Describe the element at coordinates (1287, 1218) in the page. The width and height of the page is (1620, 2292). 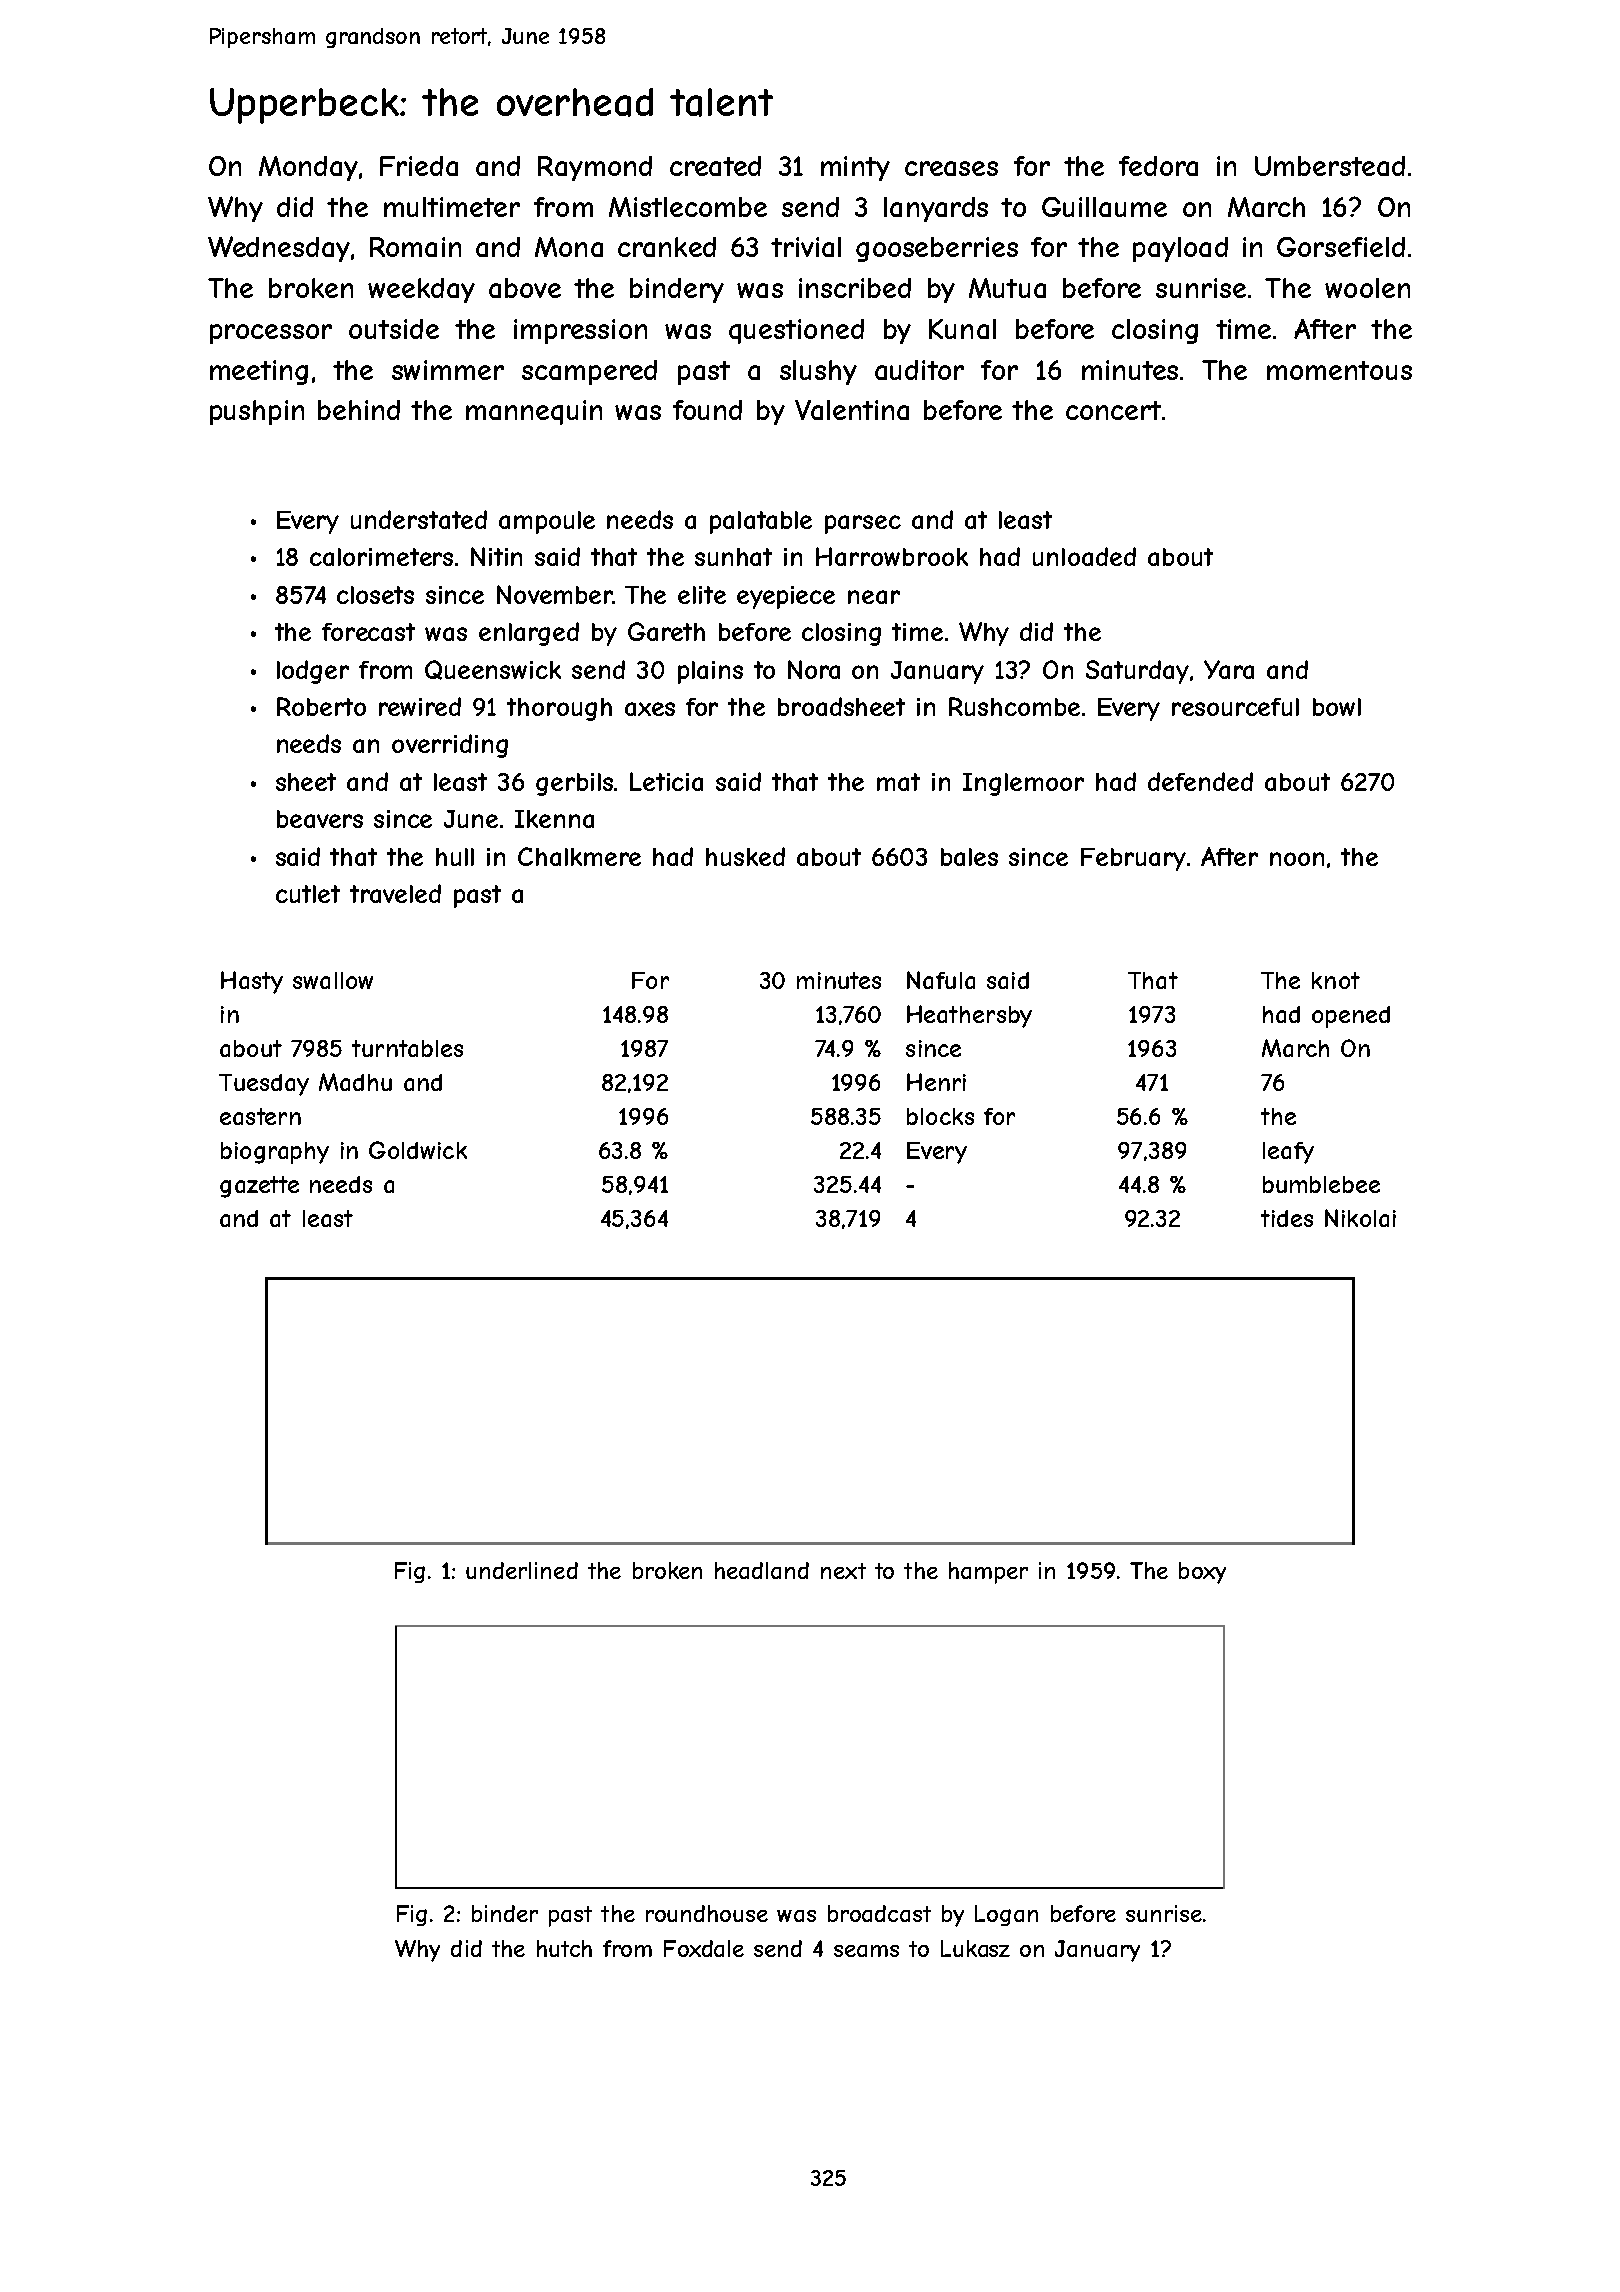
I see `tides` at that location.
